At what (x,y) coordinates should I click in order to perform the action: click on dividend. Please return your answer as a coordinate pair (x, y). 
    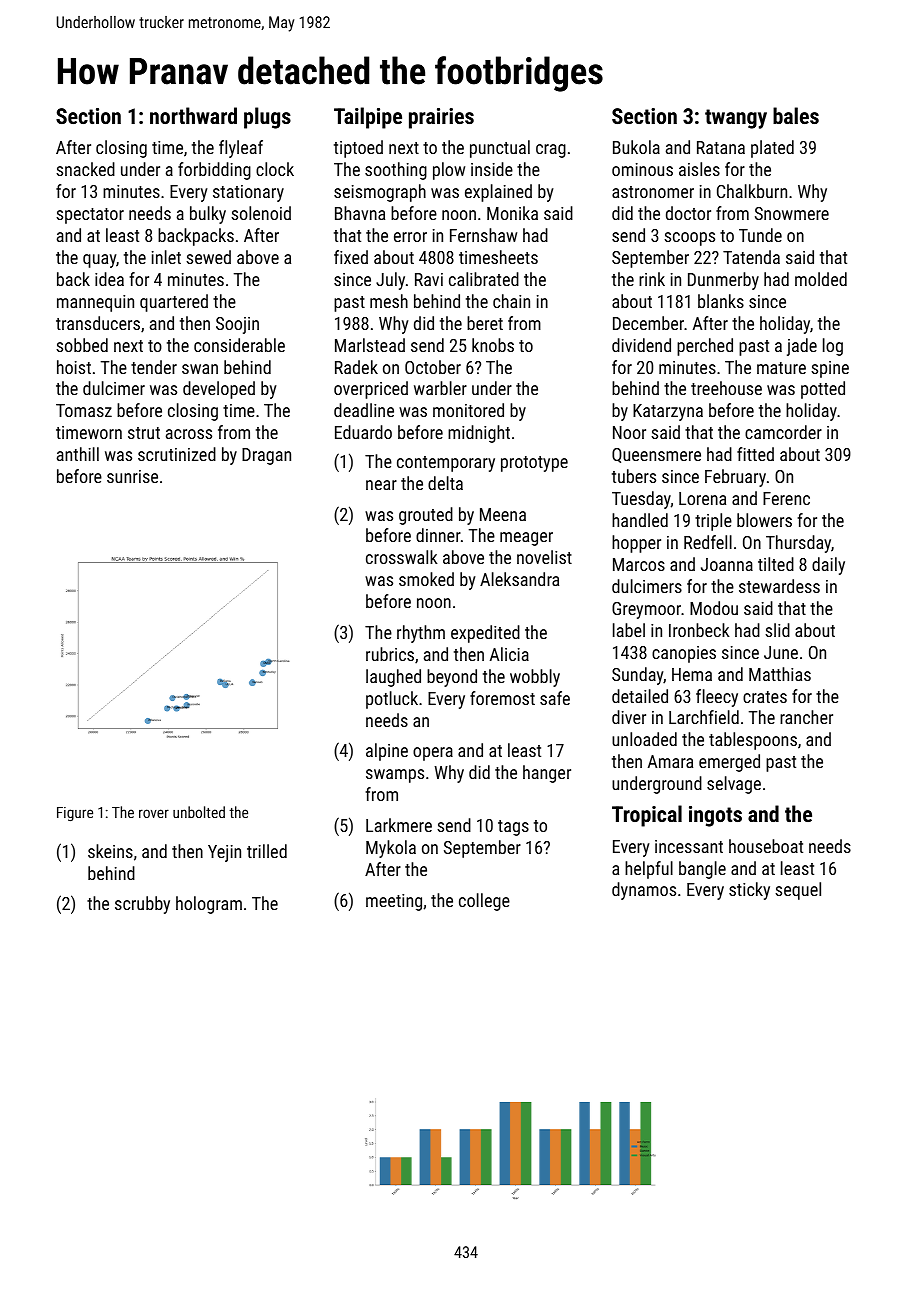
    Looking at the image, I should click on (641, 345).
